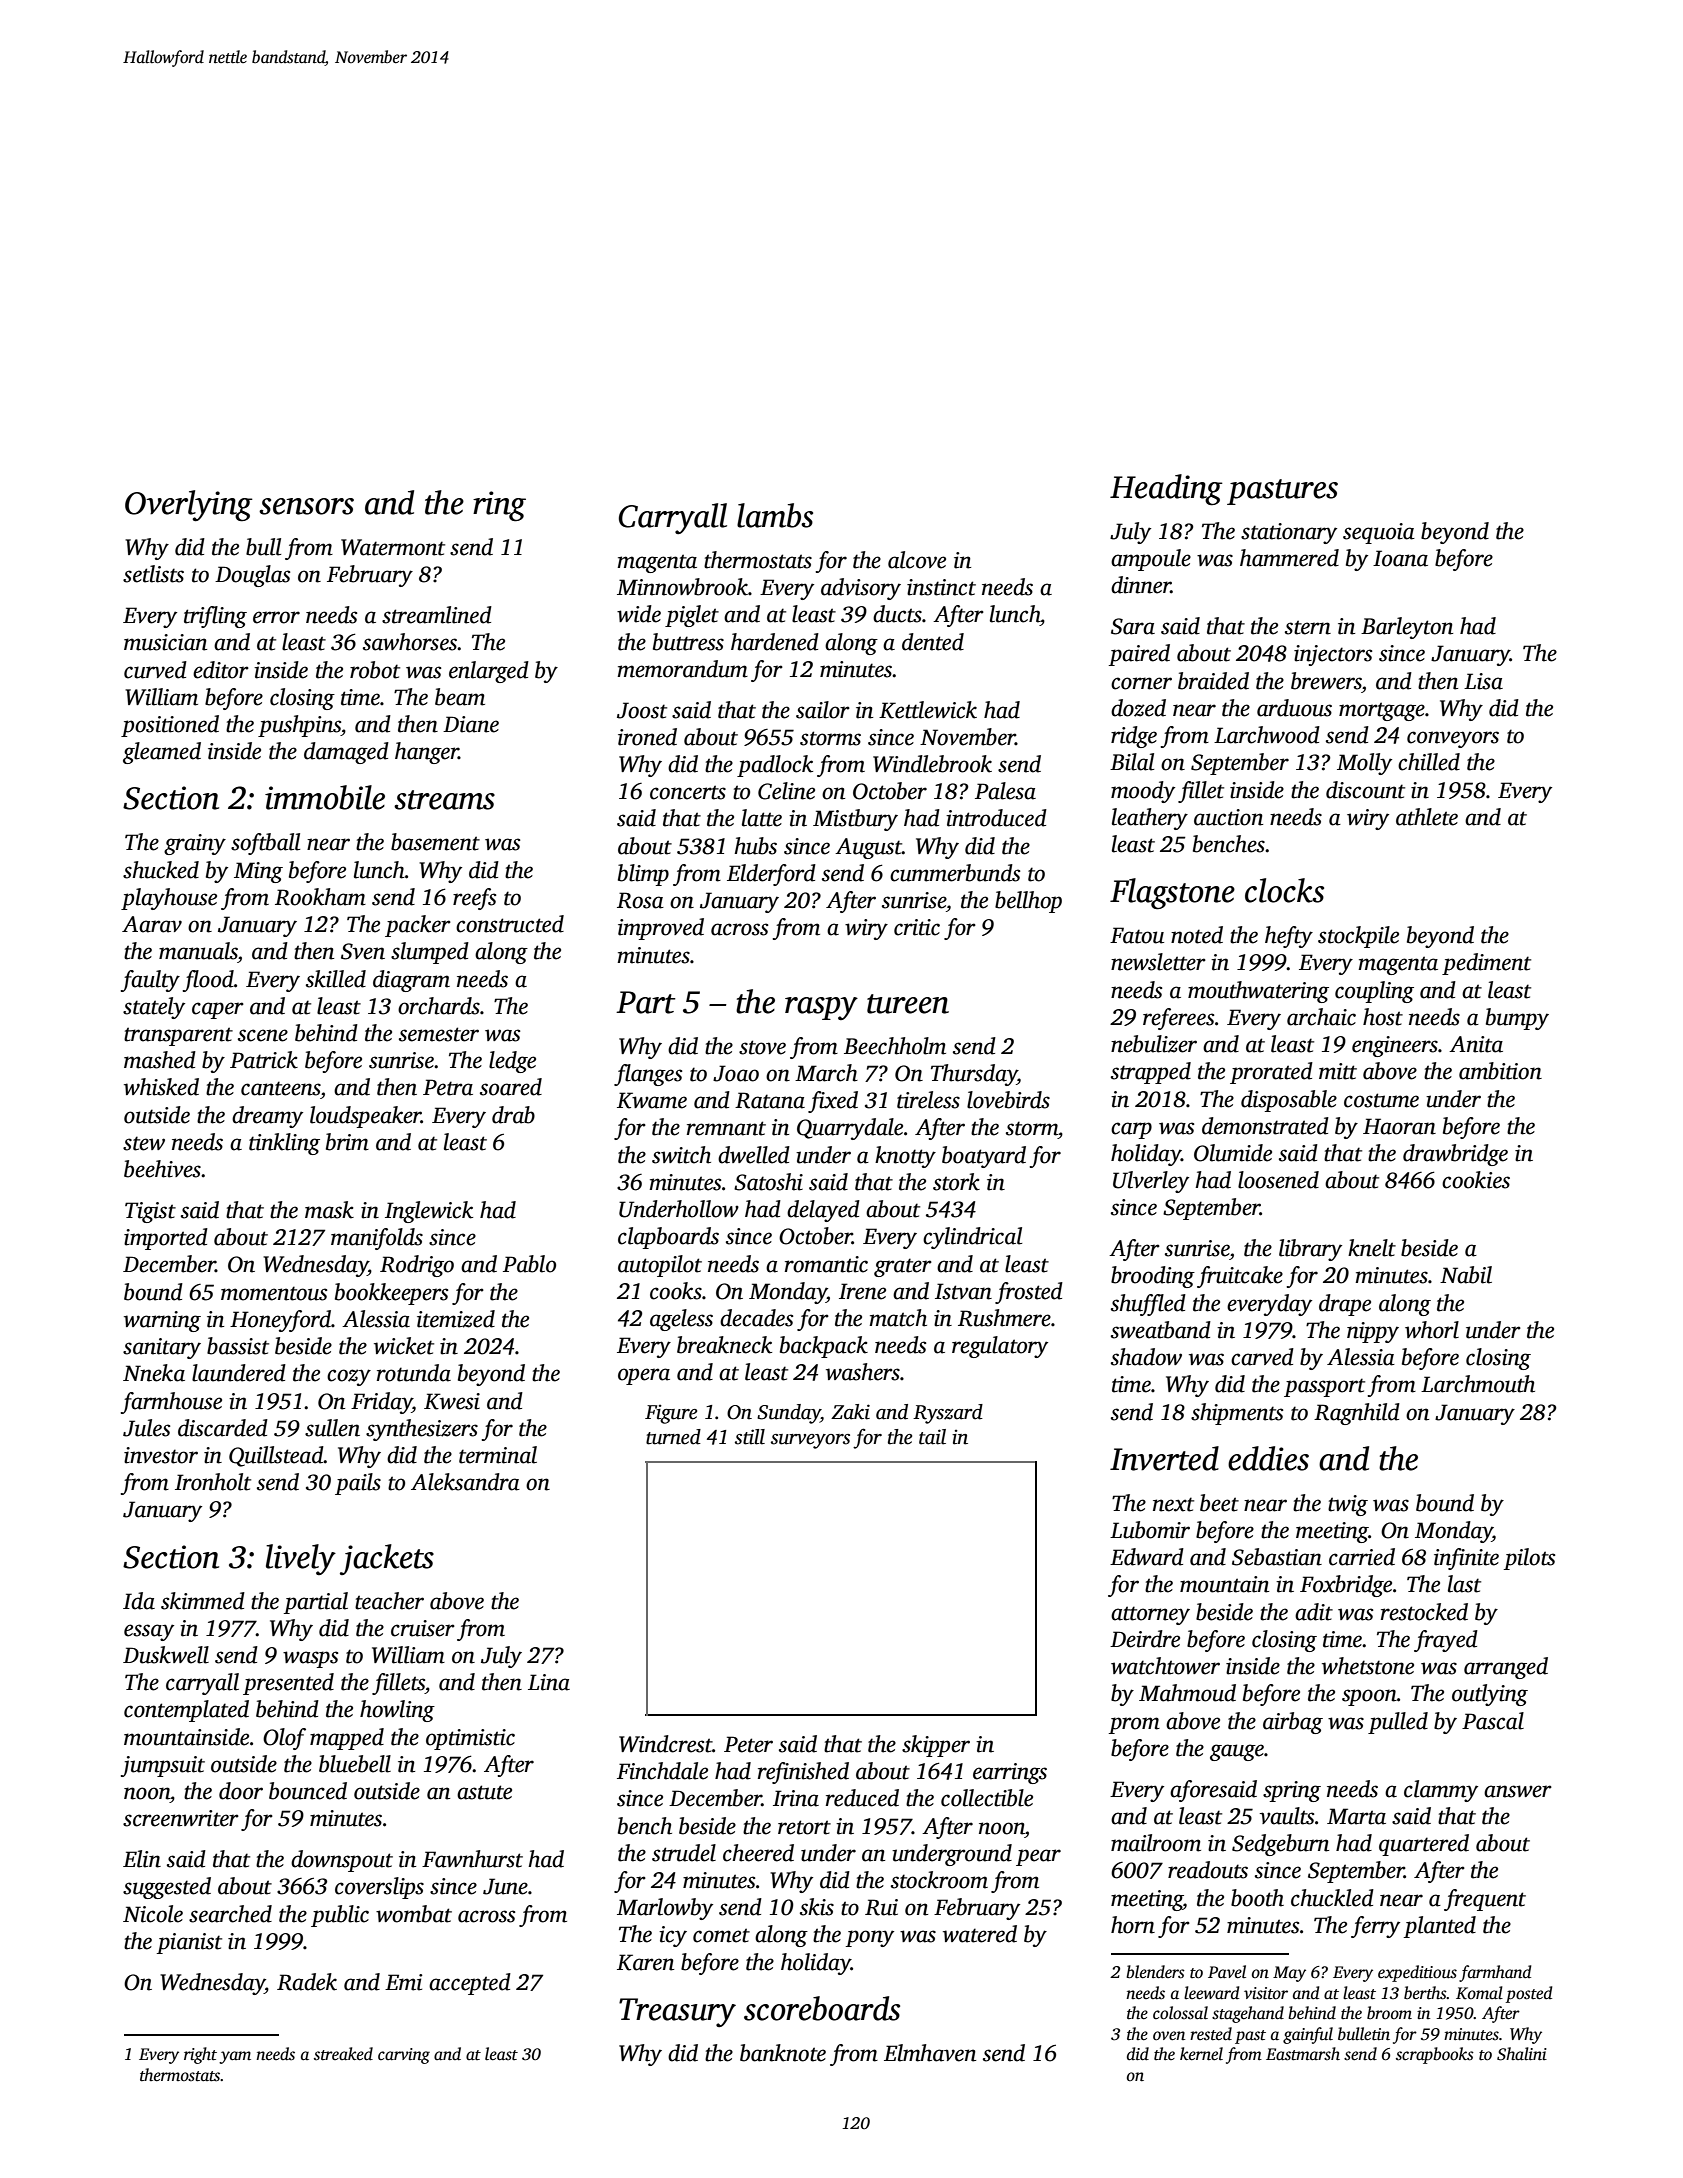  Describe the element at coordinates (549, 1682) in the page. I see `Lina` at that location.
